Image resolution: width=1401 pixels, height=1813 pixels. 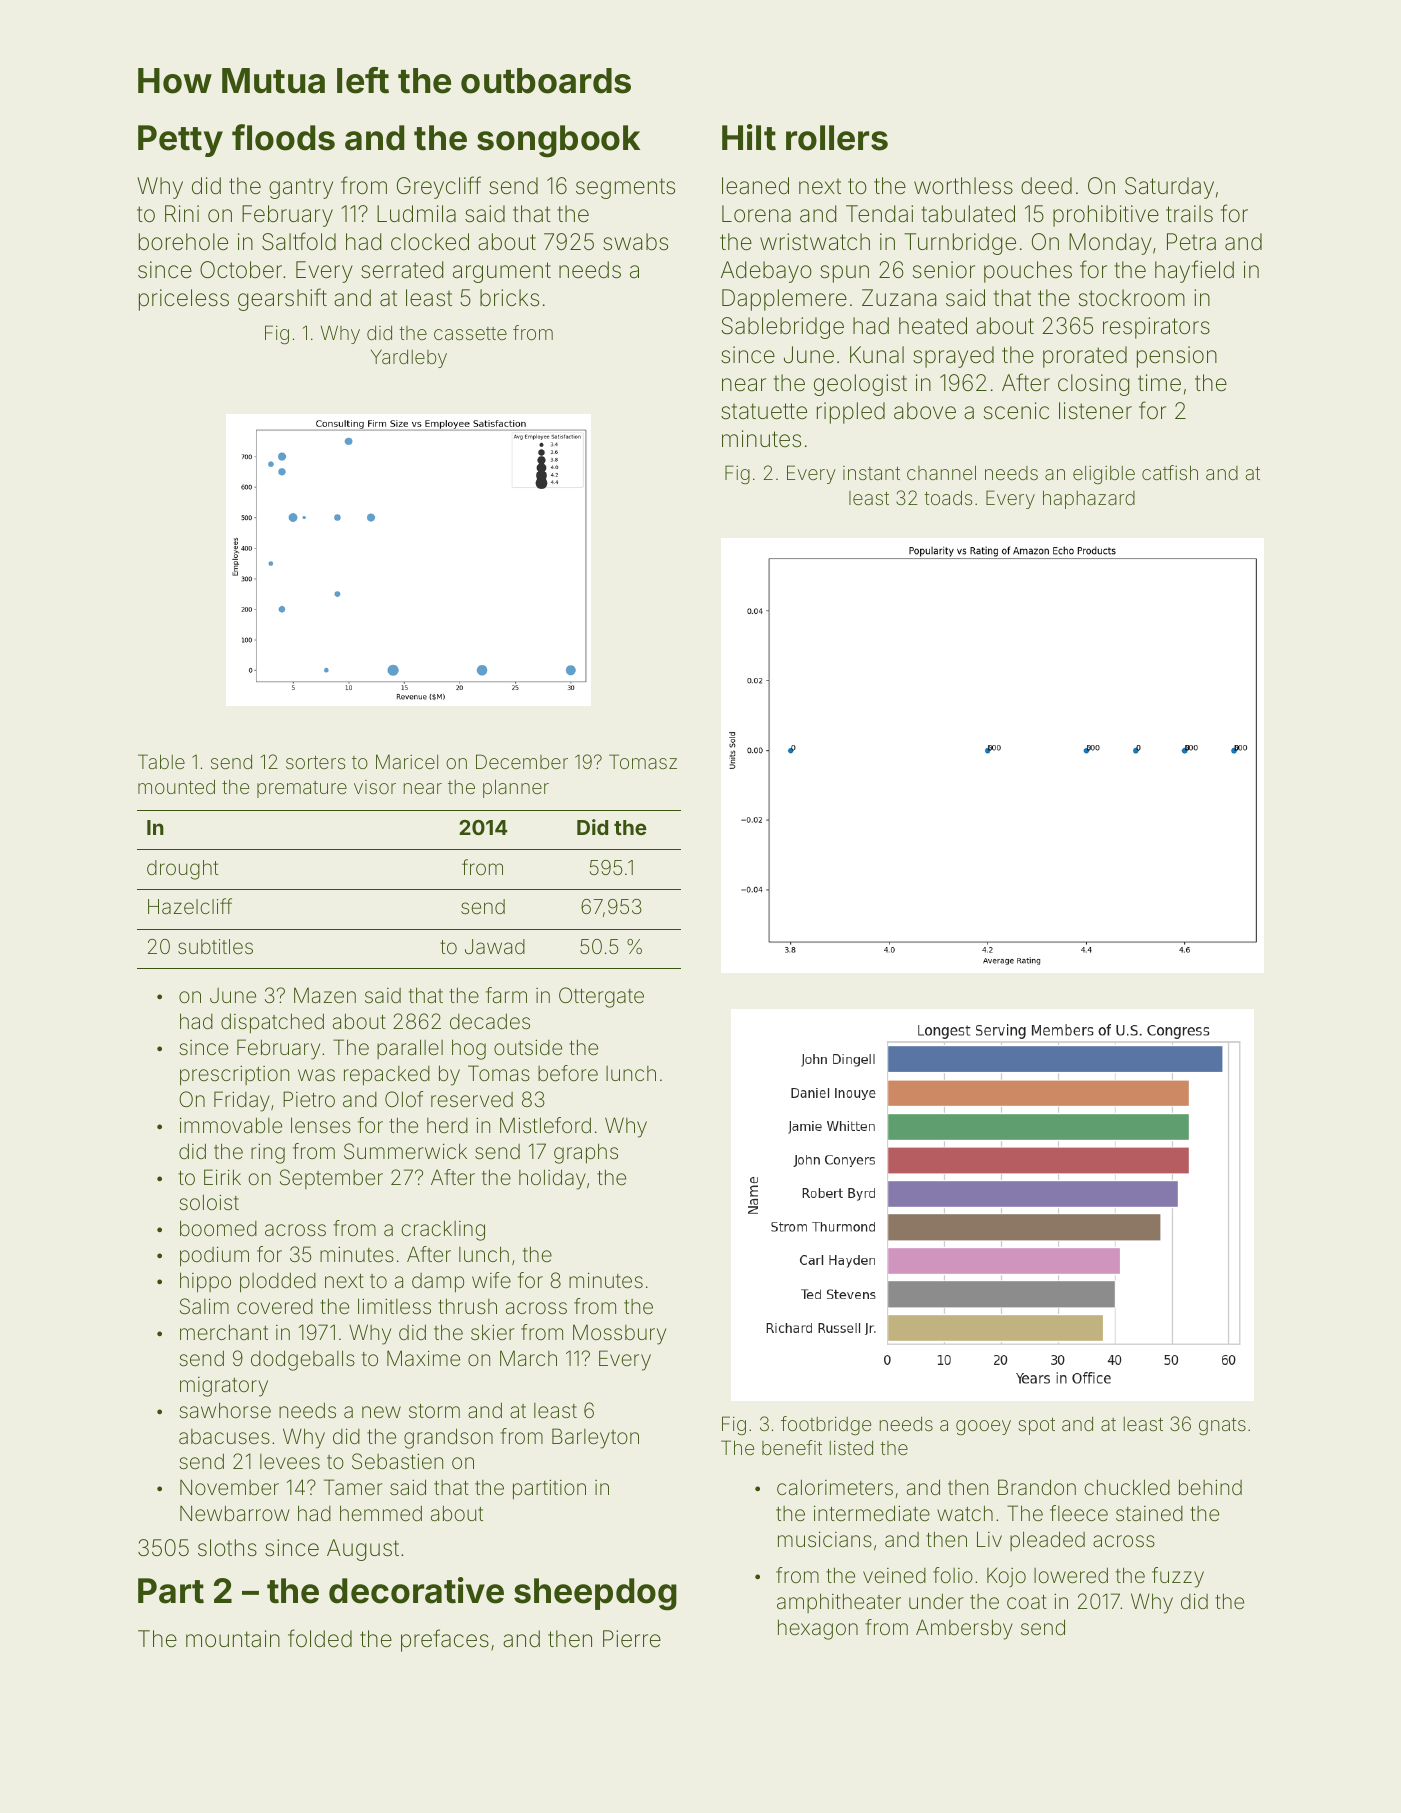 I want to click on Yardleby, so click(x=409, y=358).
